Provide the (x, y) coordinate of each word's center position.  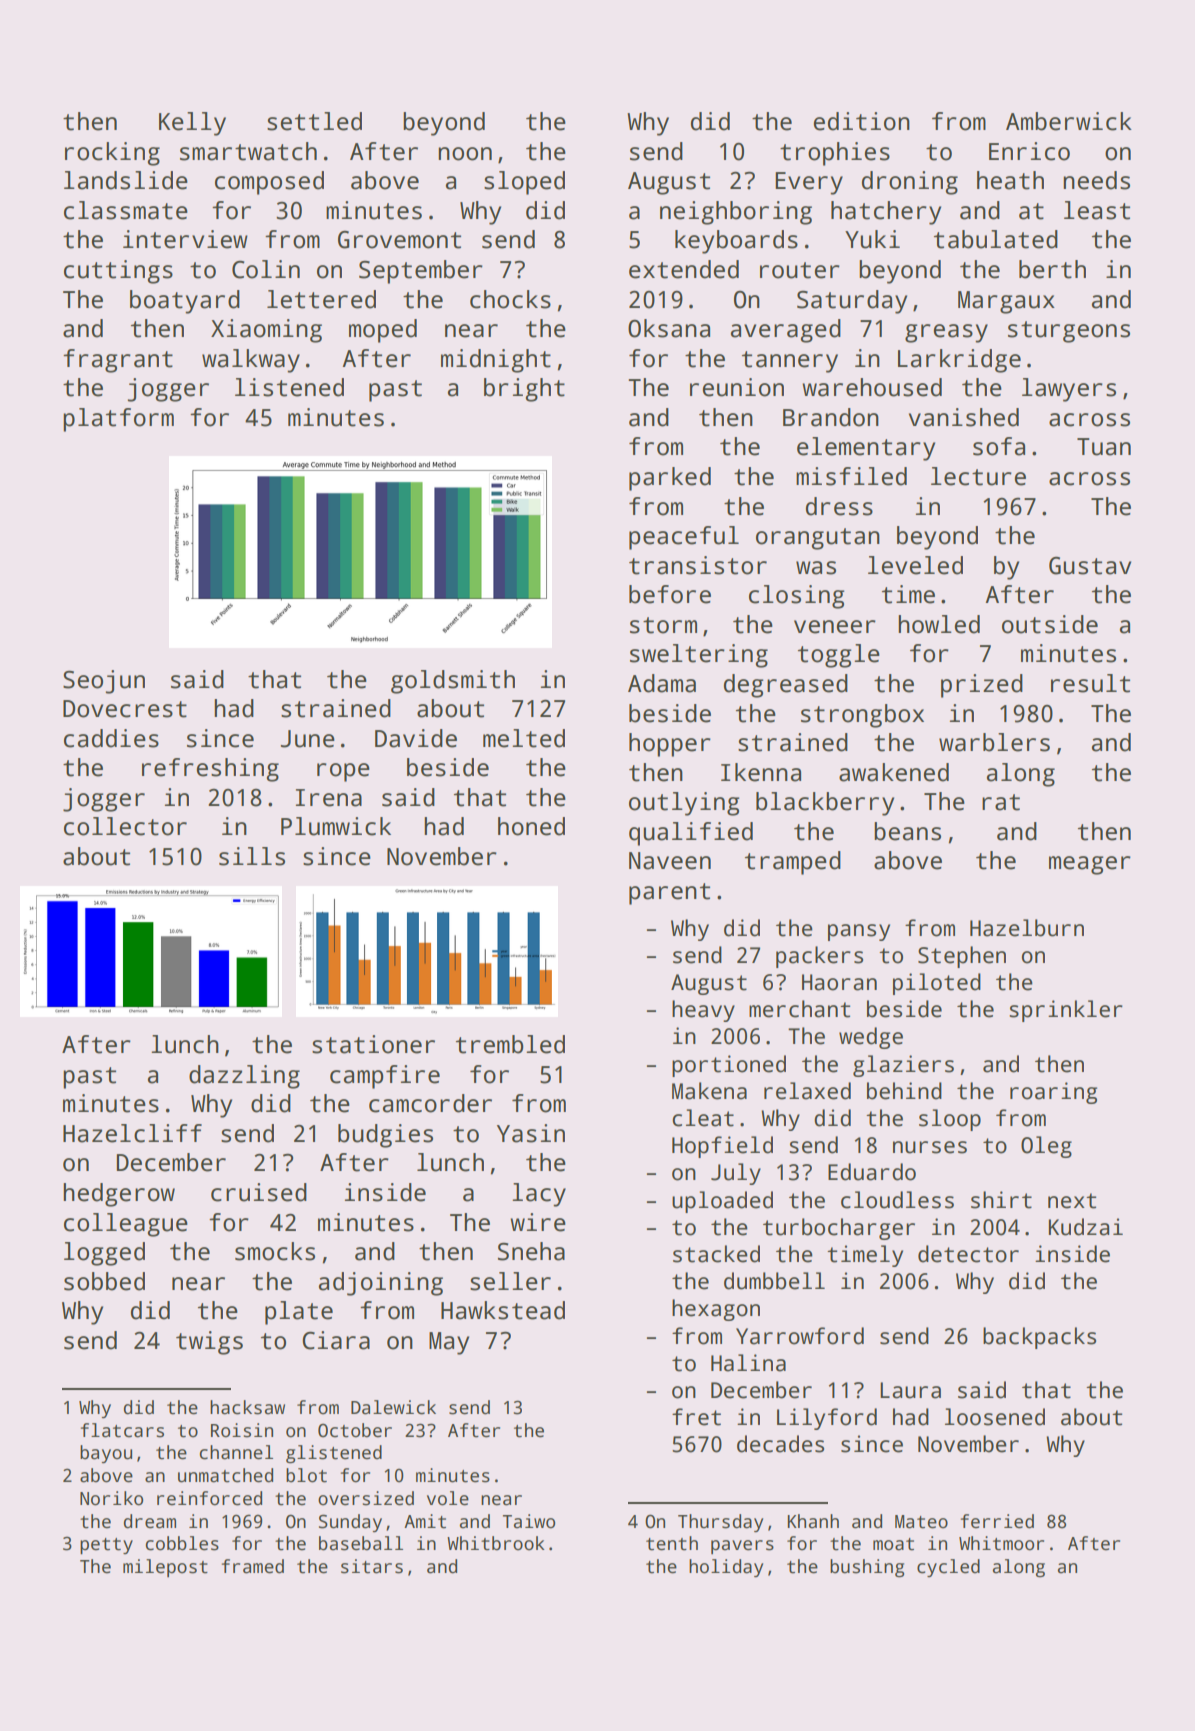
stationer (373, 1044)
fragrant (118, 361)
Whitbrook (496, 1543)
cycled (948, 1568)
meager (1090, 865)
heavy (703, 1011)
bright (524, 390)
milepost (165, 1568)
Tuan (1104, 447)
